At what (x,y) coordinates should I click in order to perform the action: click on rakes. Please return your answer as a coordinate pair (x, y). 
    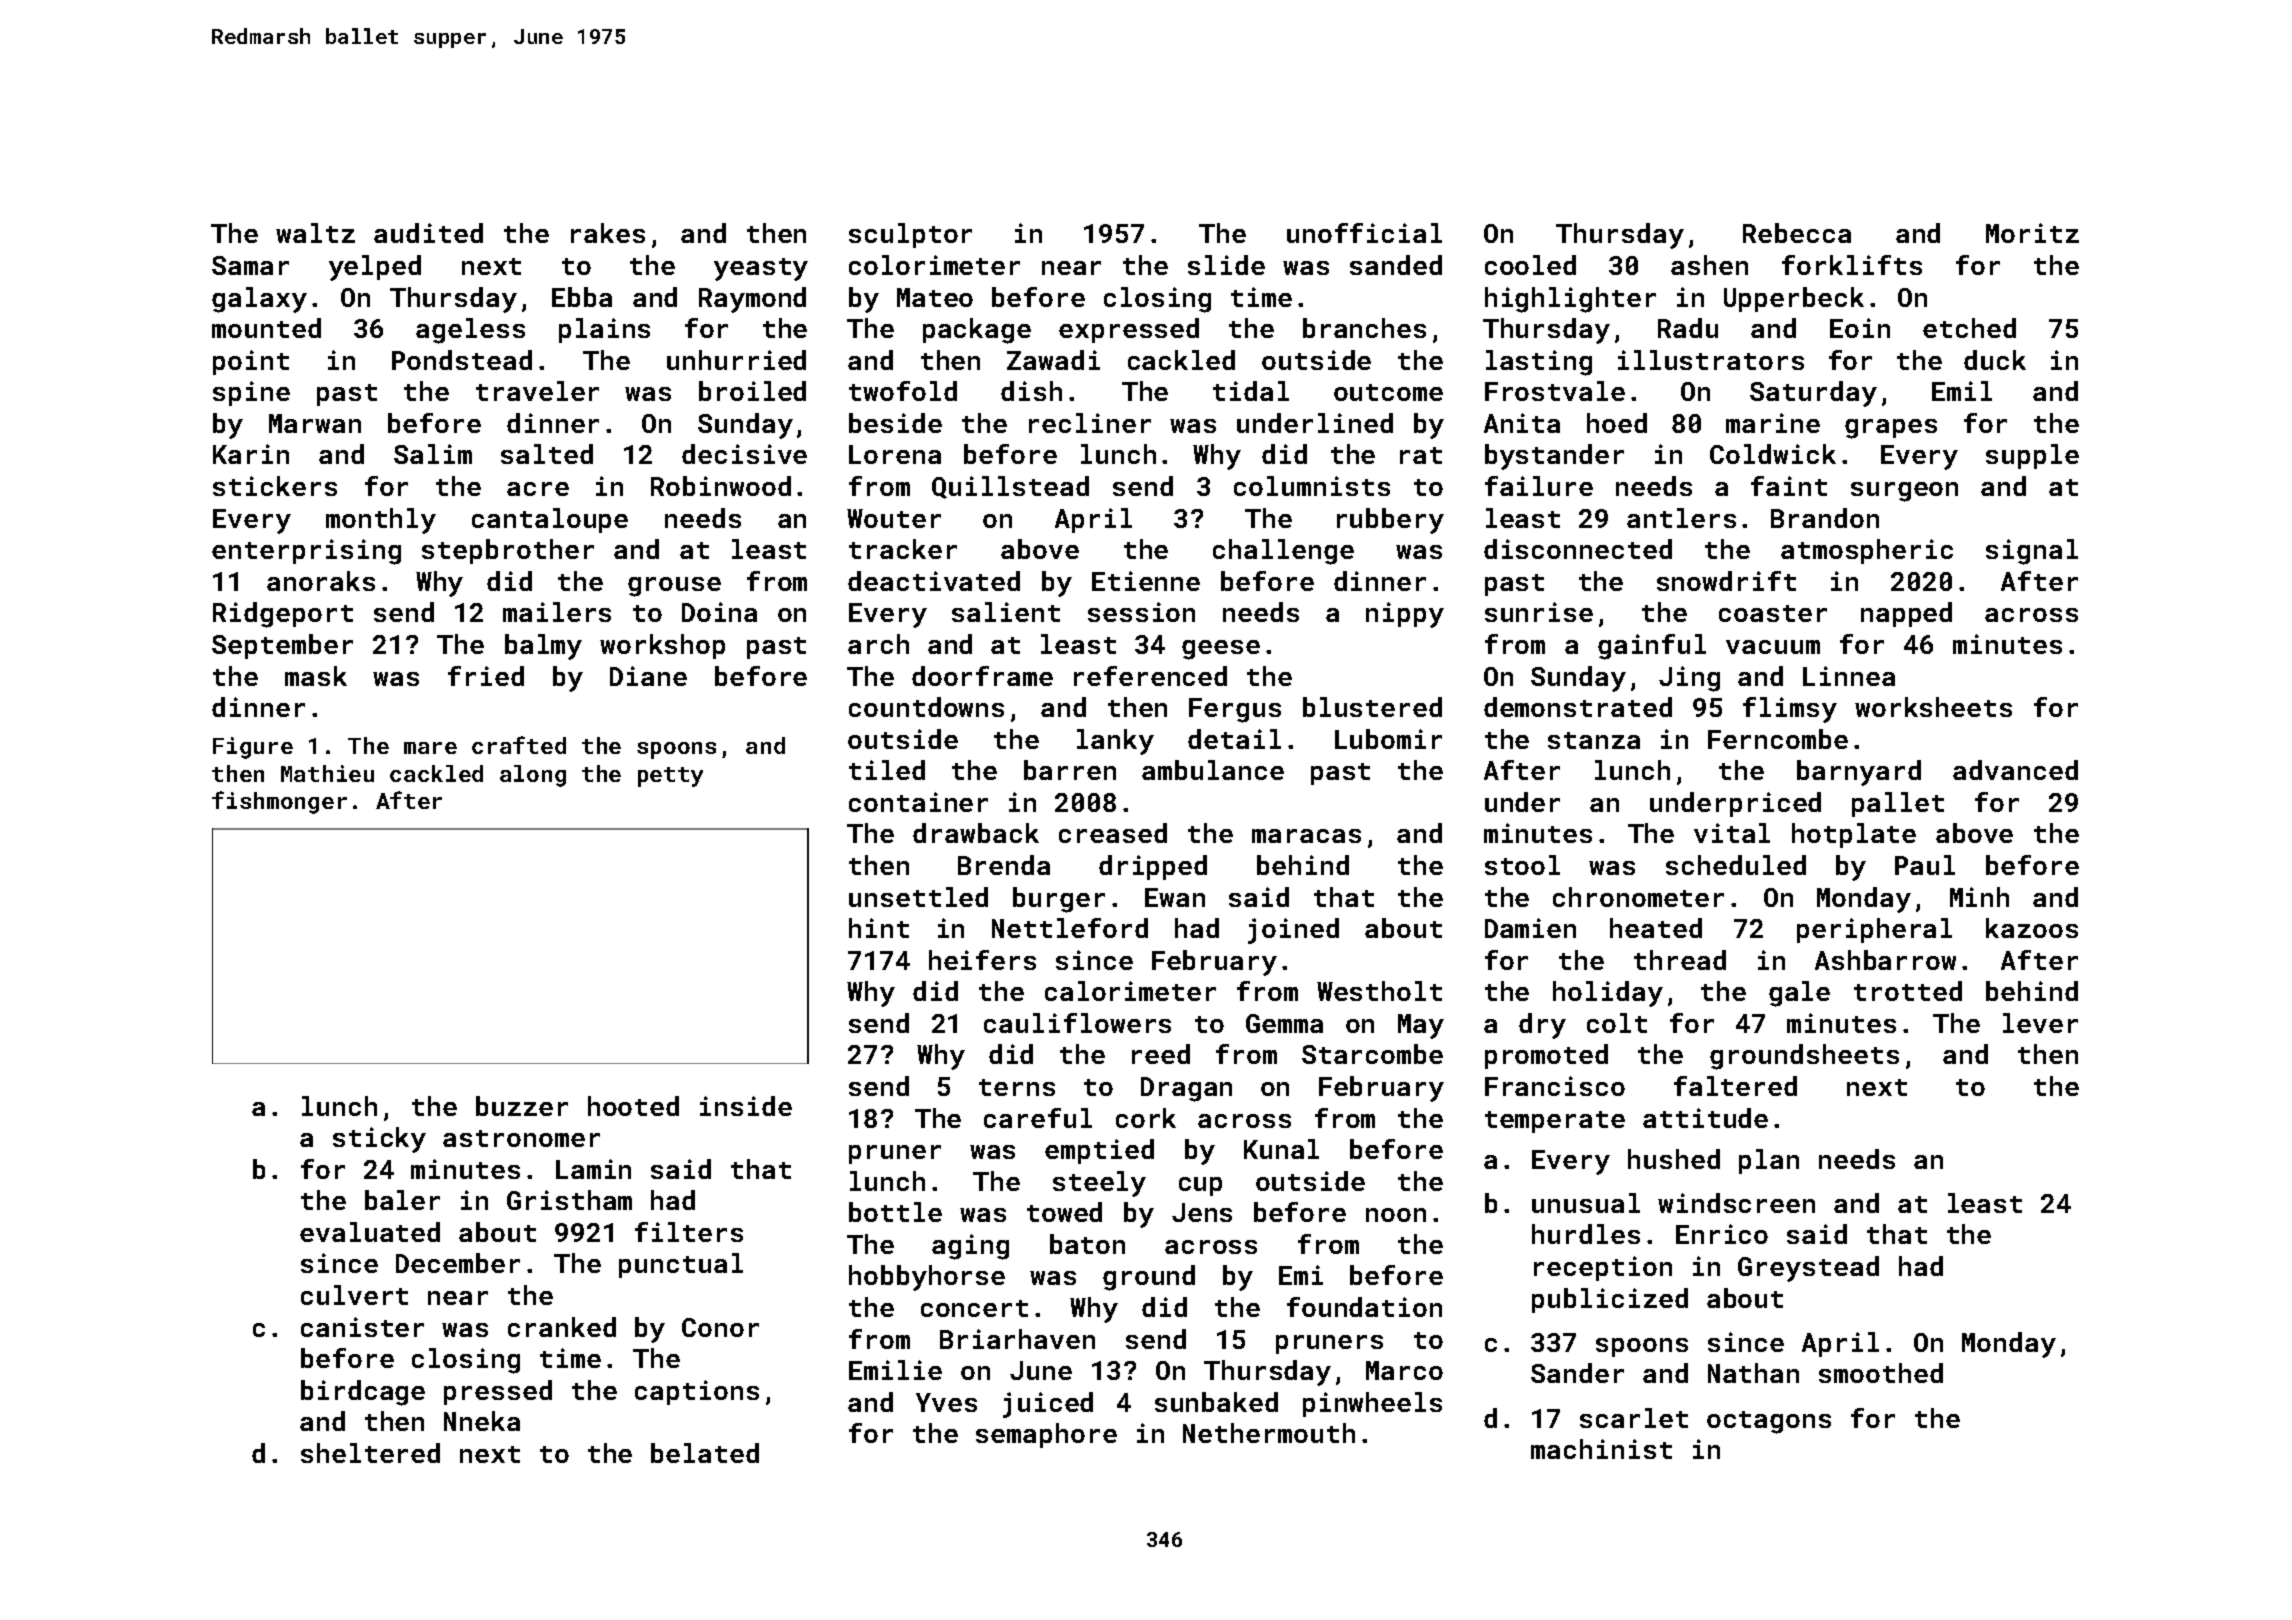
    Looking at the image, I should click on (608, 233).
